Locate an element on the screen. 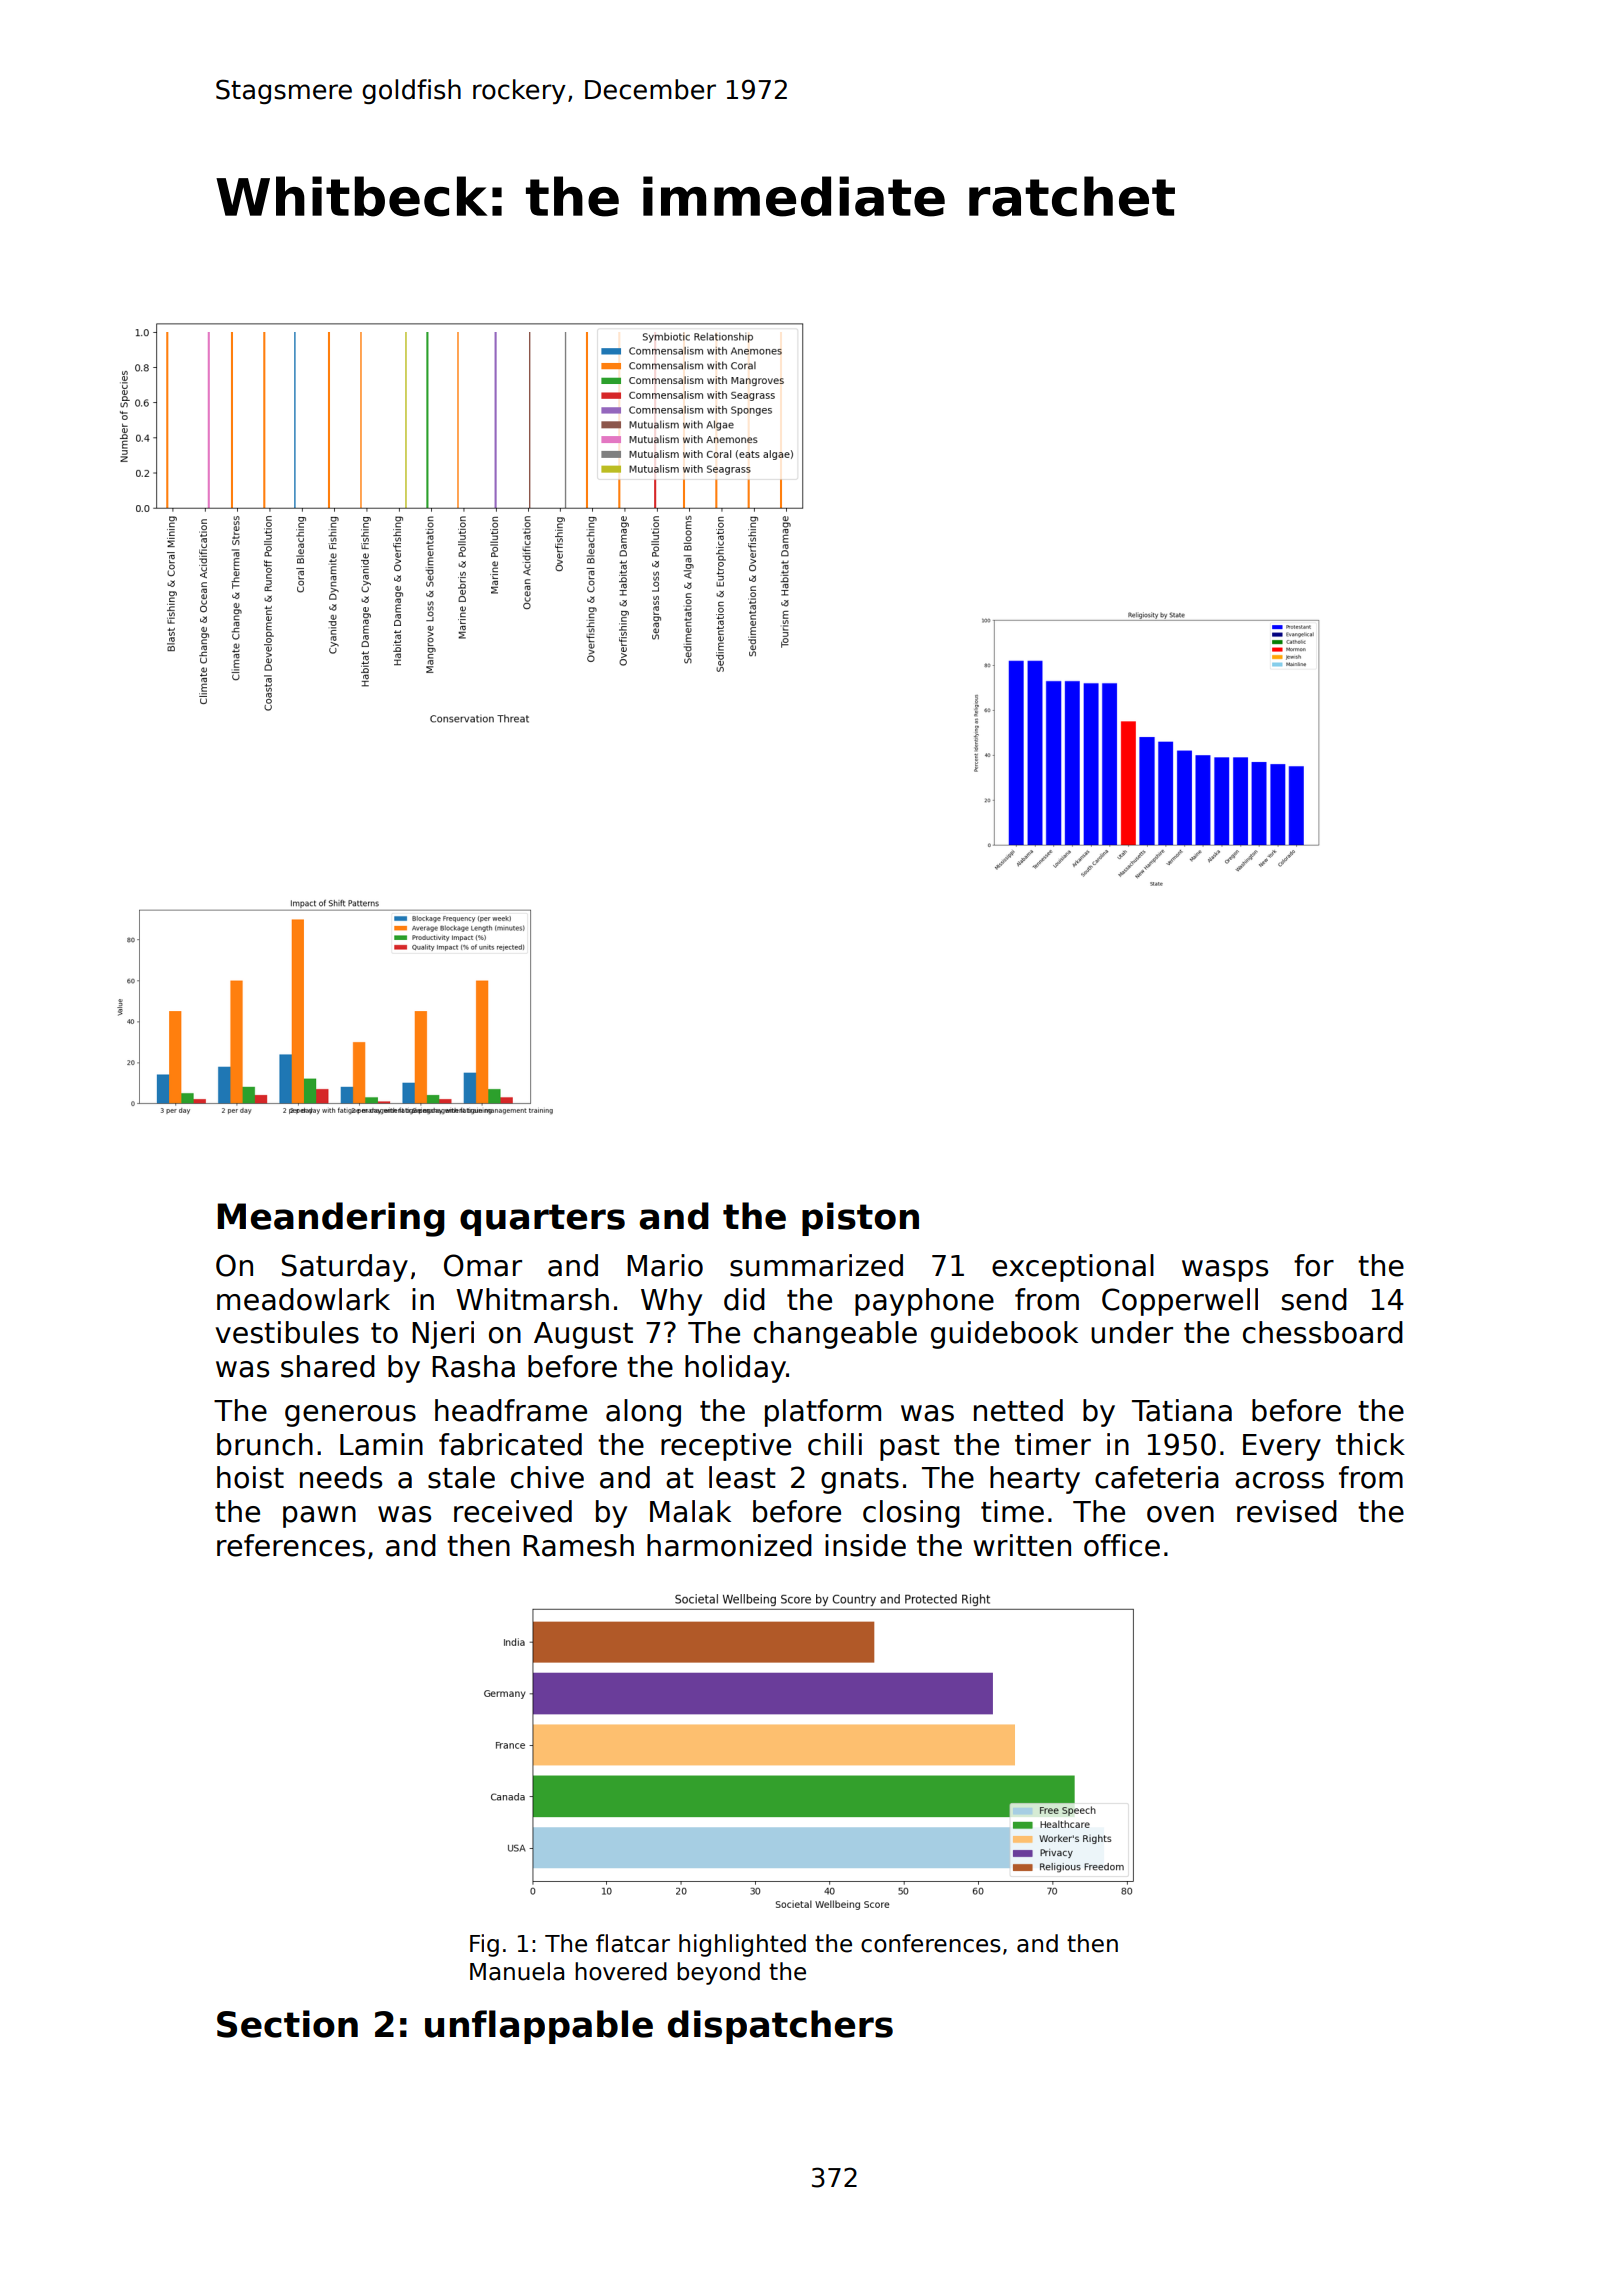  revised is located at coordinates (1287, 1511).
